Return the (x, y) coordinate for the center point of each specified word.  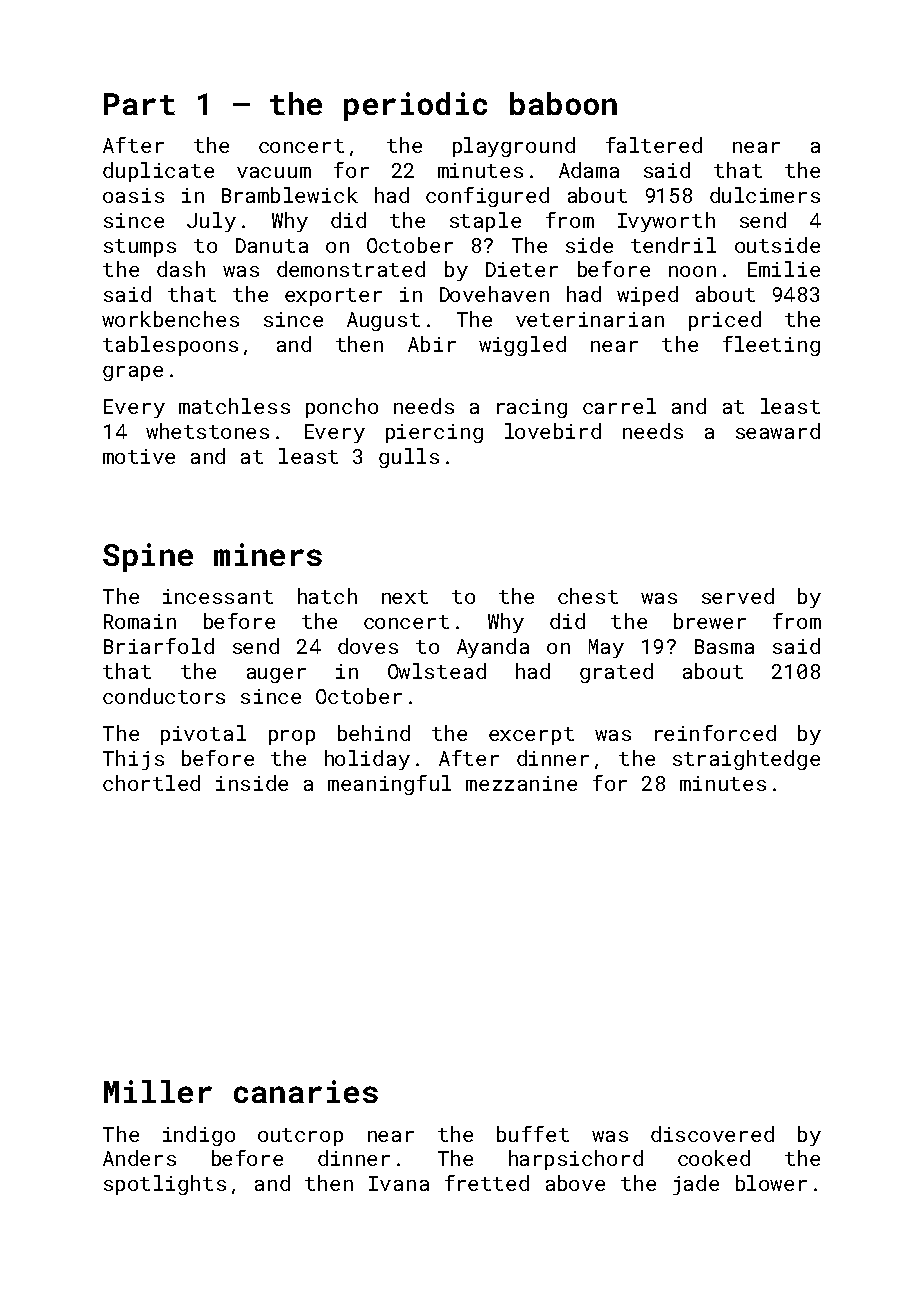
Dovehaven (494, 294)
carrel (619, 406)
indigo (199, 1136)
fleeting (771, 346)
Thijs (133, 760)
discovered (712, 1134)
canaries (306, 1091)
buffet (533, 1134)
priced (725, 321)
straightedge (746, 760)
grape (133, 373)
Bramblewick (290, 195)
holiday (367, 760)
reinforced (715, 733)
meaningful (389, 785)
